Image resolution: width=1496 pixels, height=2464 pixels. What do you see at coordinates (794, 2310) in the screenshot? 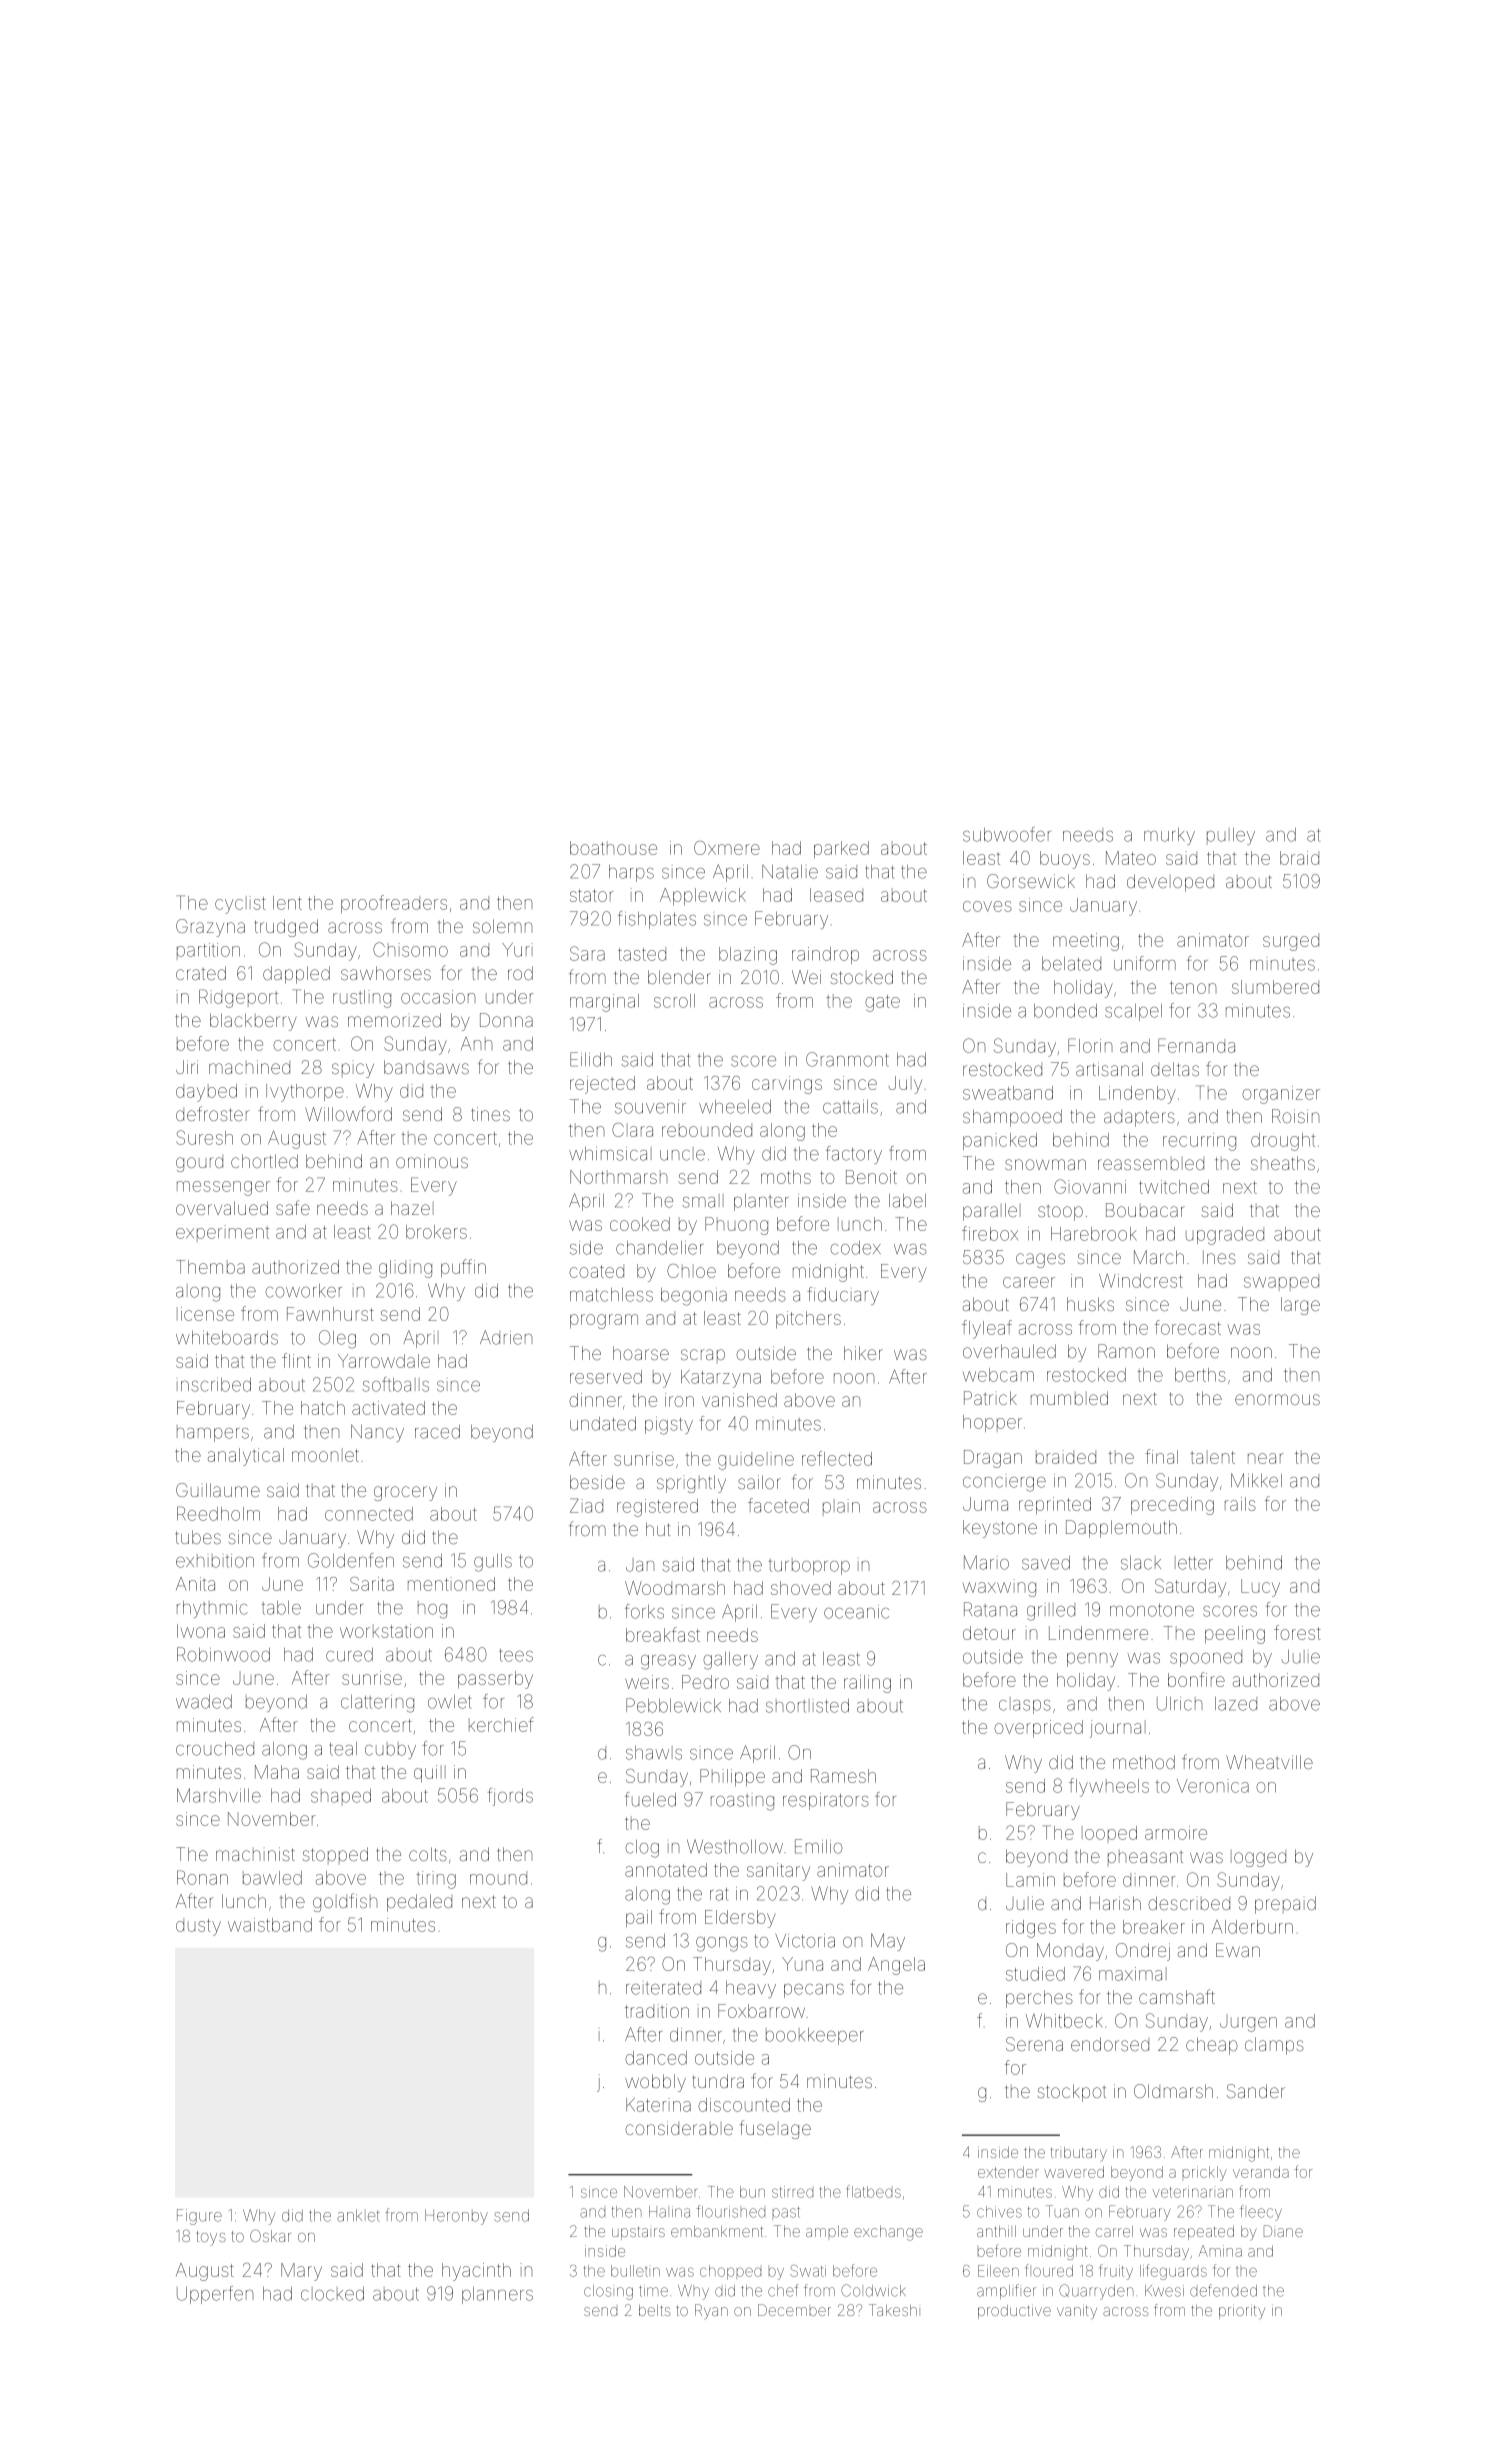
I see `December` at bounding box center [794, 2310].
